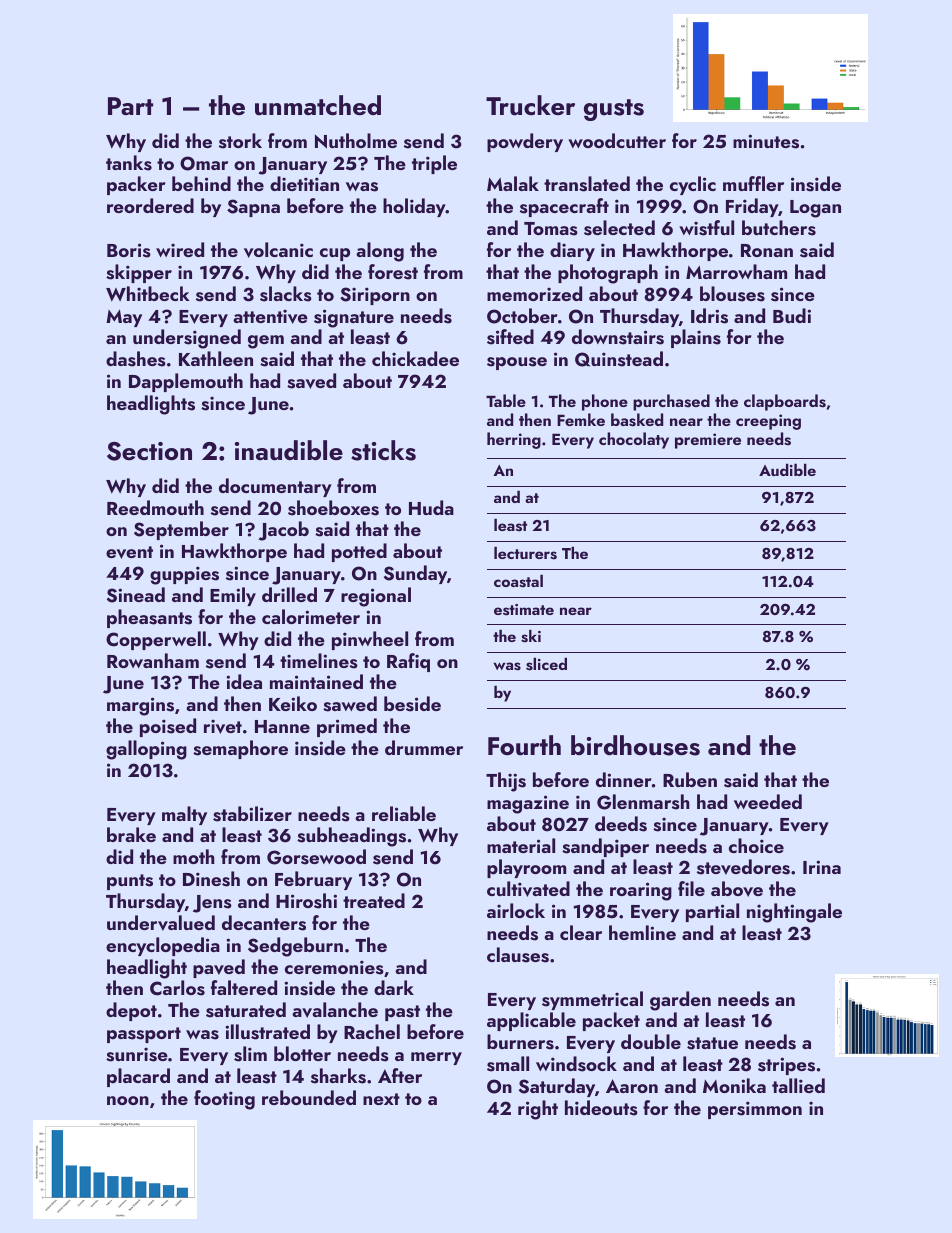  What do you see at coordinates (149, 451) in the document?
I see `Section` at bounding box center [149, 451].
